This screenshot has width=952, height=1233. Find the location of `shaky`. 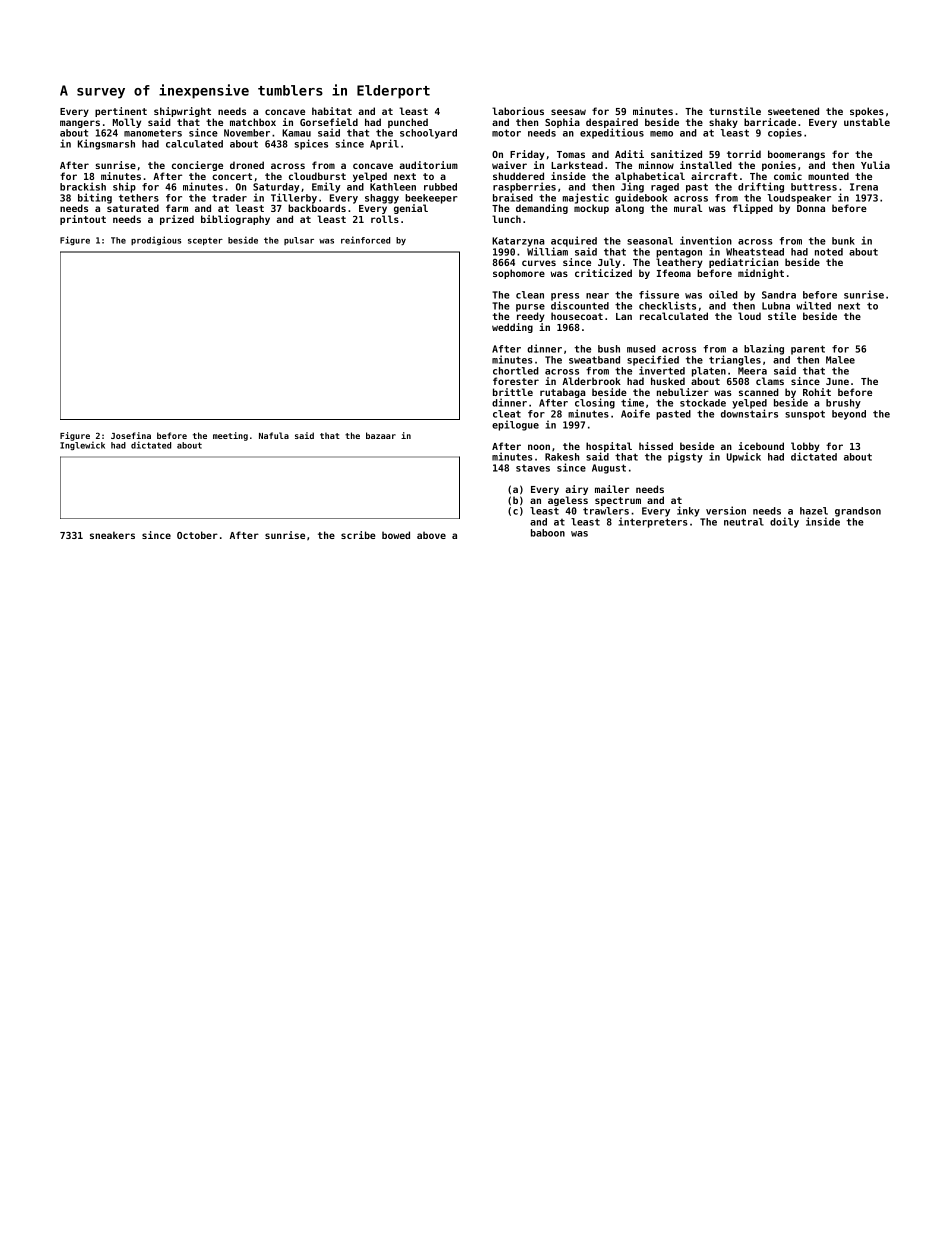

shaky is located at coordinates (723, 123).
